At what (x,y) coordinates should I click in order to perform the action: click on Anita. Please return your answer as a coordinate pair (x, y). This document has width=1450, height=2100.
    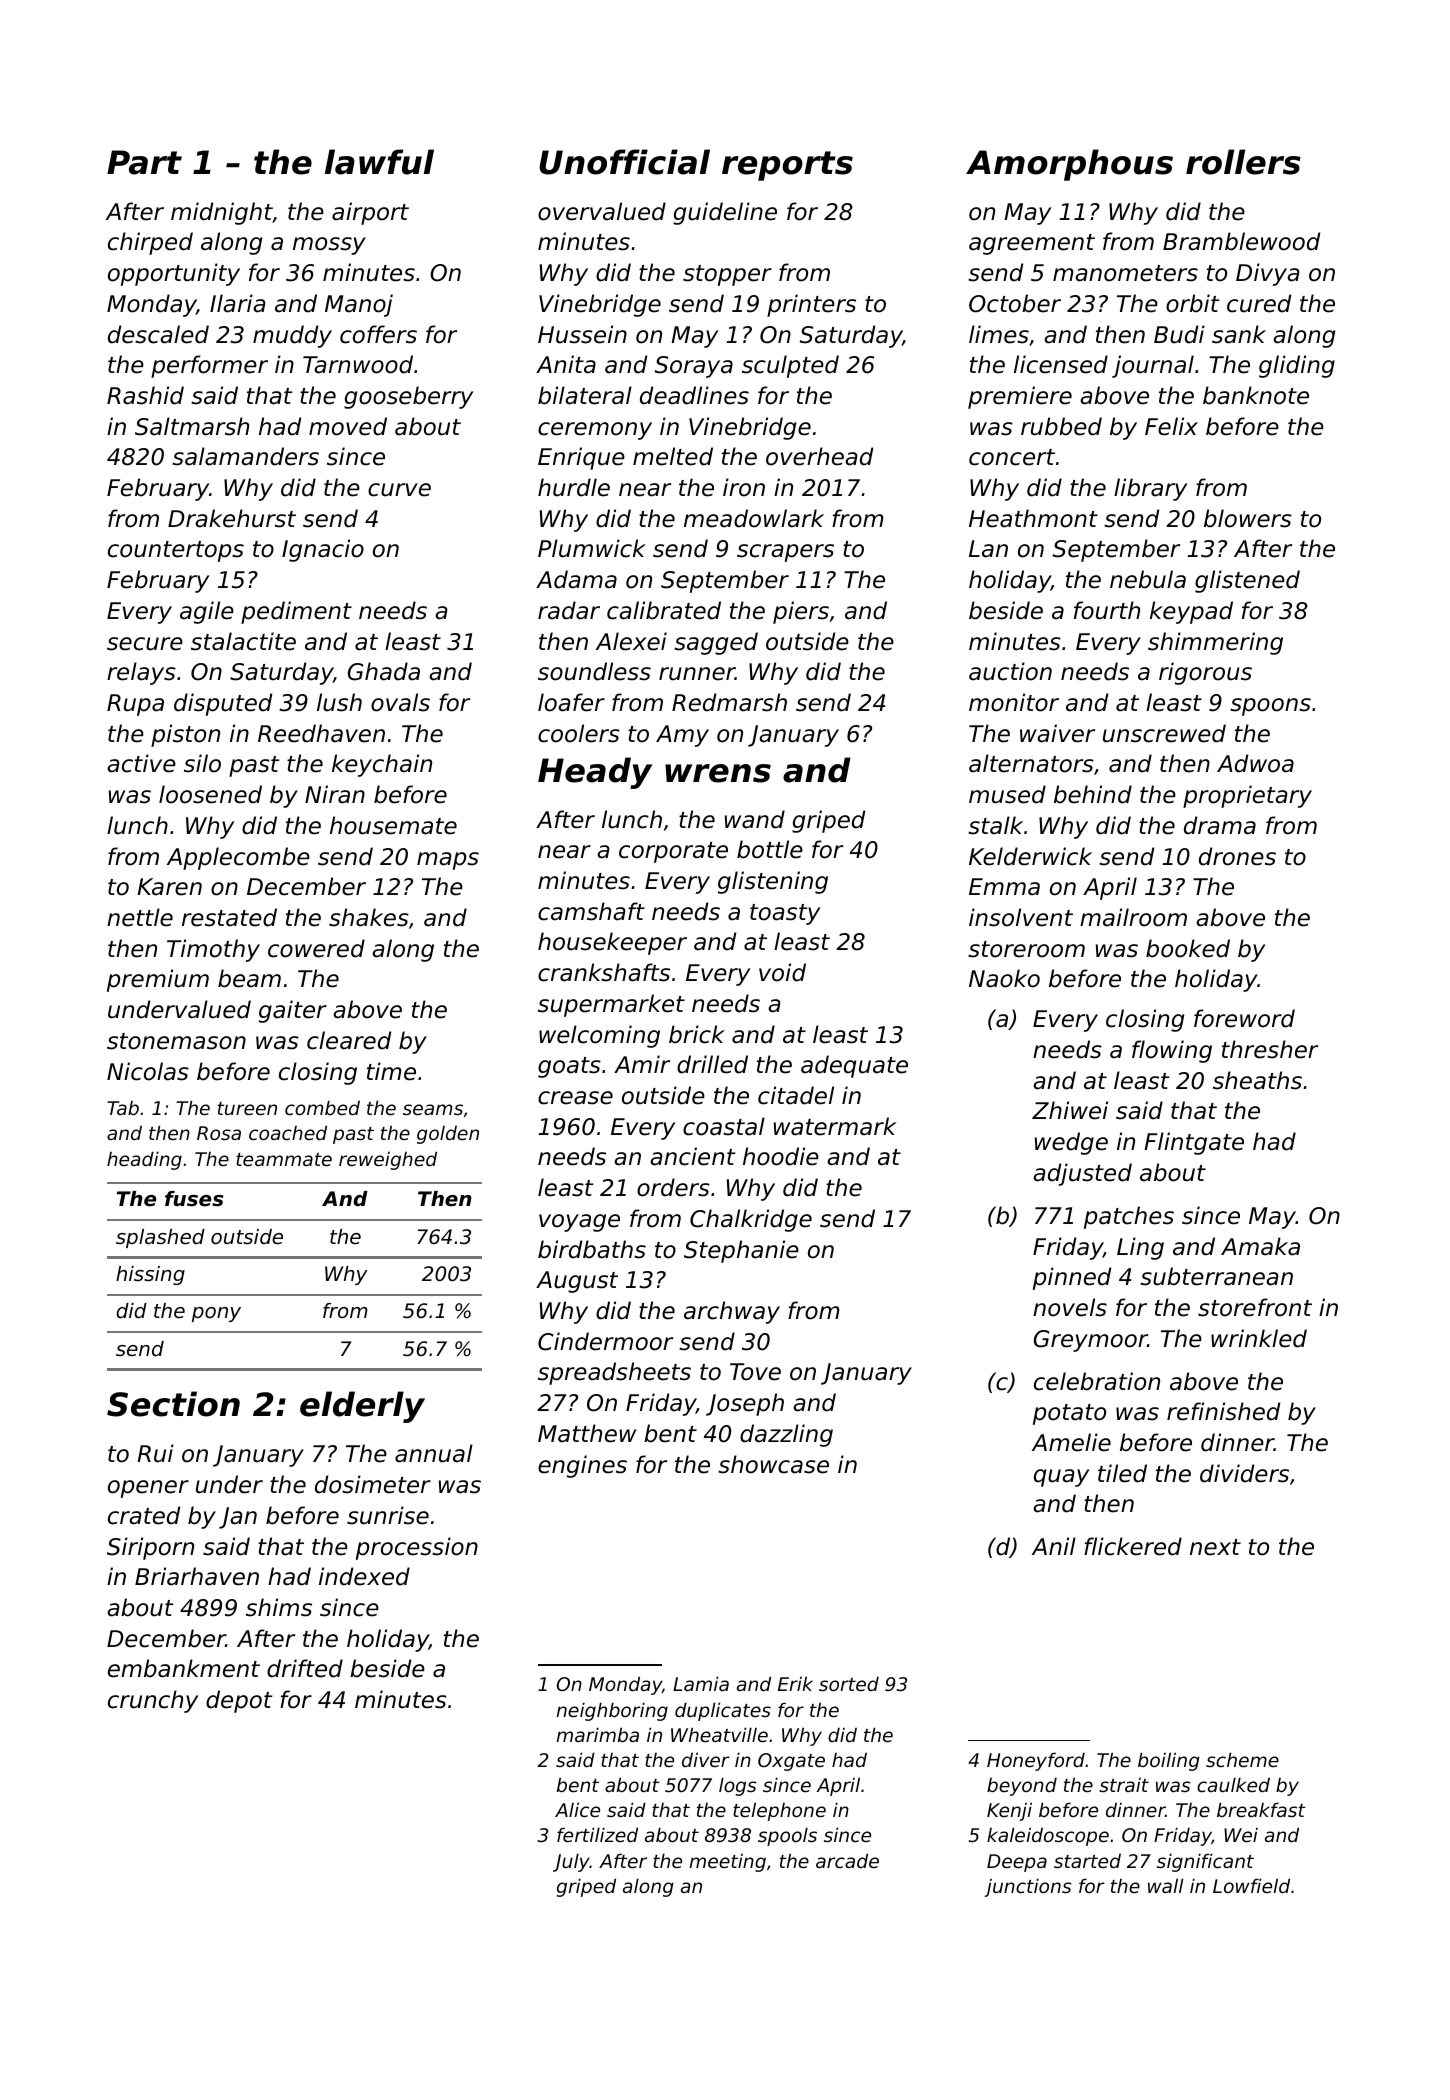
    Looking at the image, I should click on (566, 364).
